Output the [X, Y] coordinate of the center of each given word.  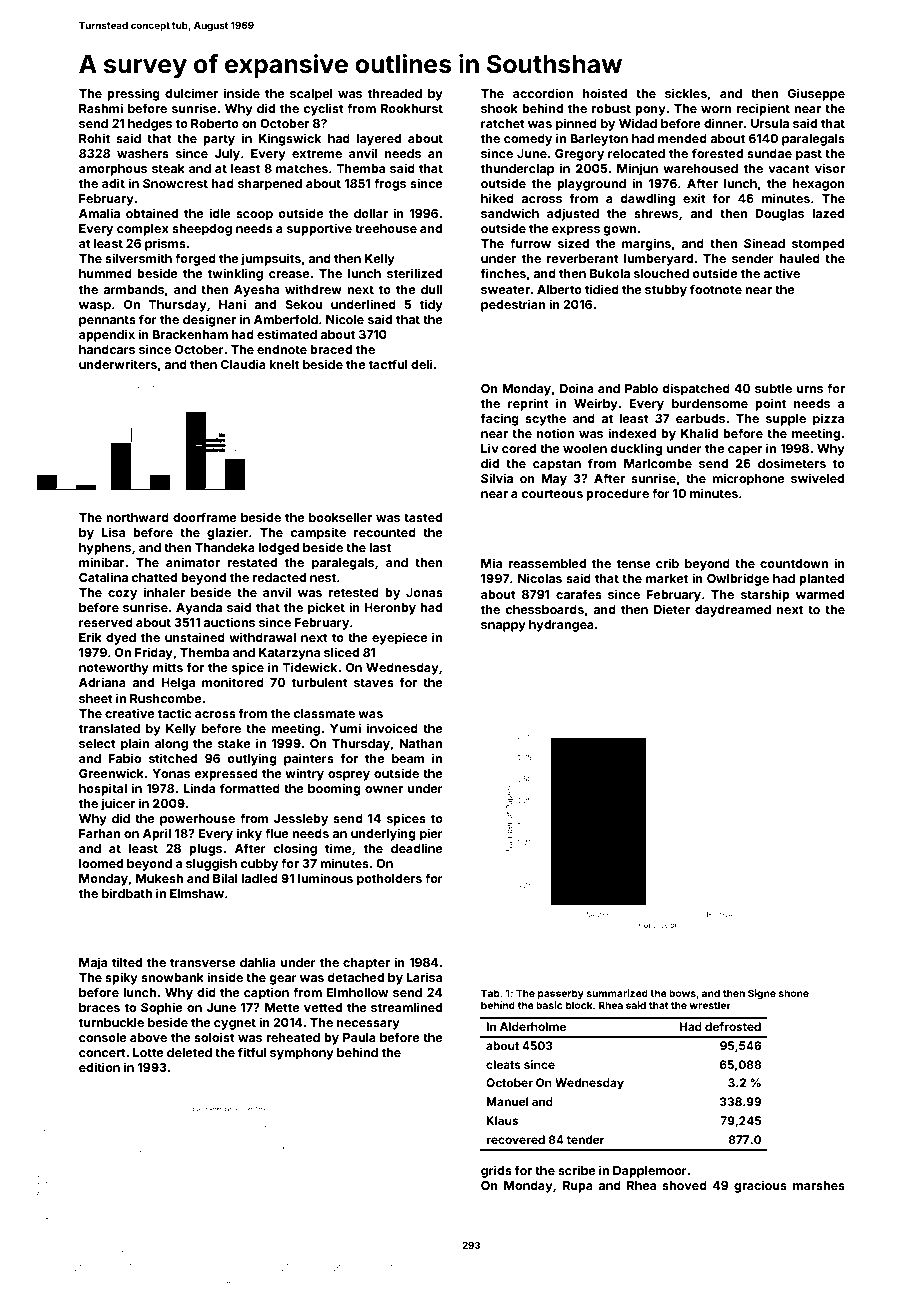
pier [431, 834]
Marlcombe [658, 463]
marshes [819, 1185]
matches [302, 168]
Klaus [502, 1120]
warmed [820, 594]
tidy [431, 305]
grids [496, 1171]
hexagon [819, 185]
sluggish [211, 864]
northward [137, 517]
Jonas [424, 592]
